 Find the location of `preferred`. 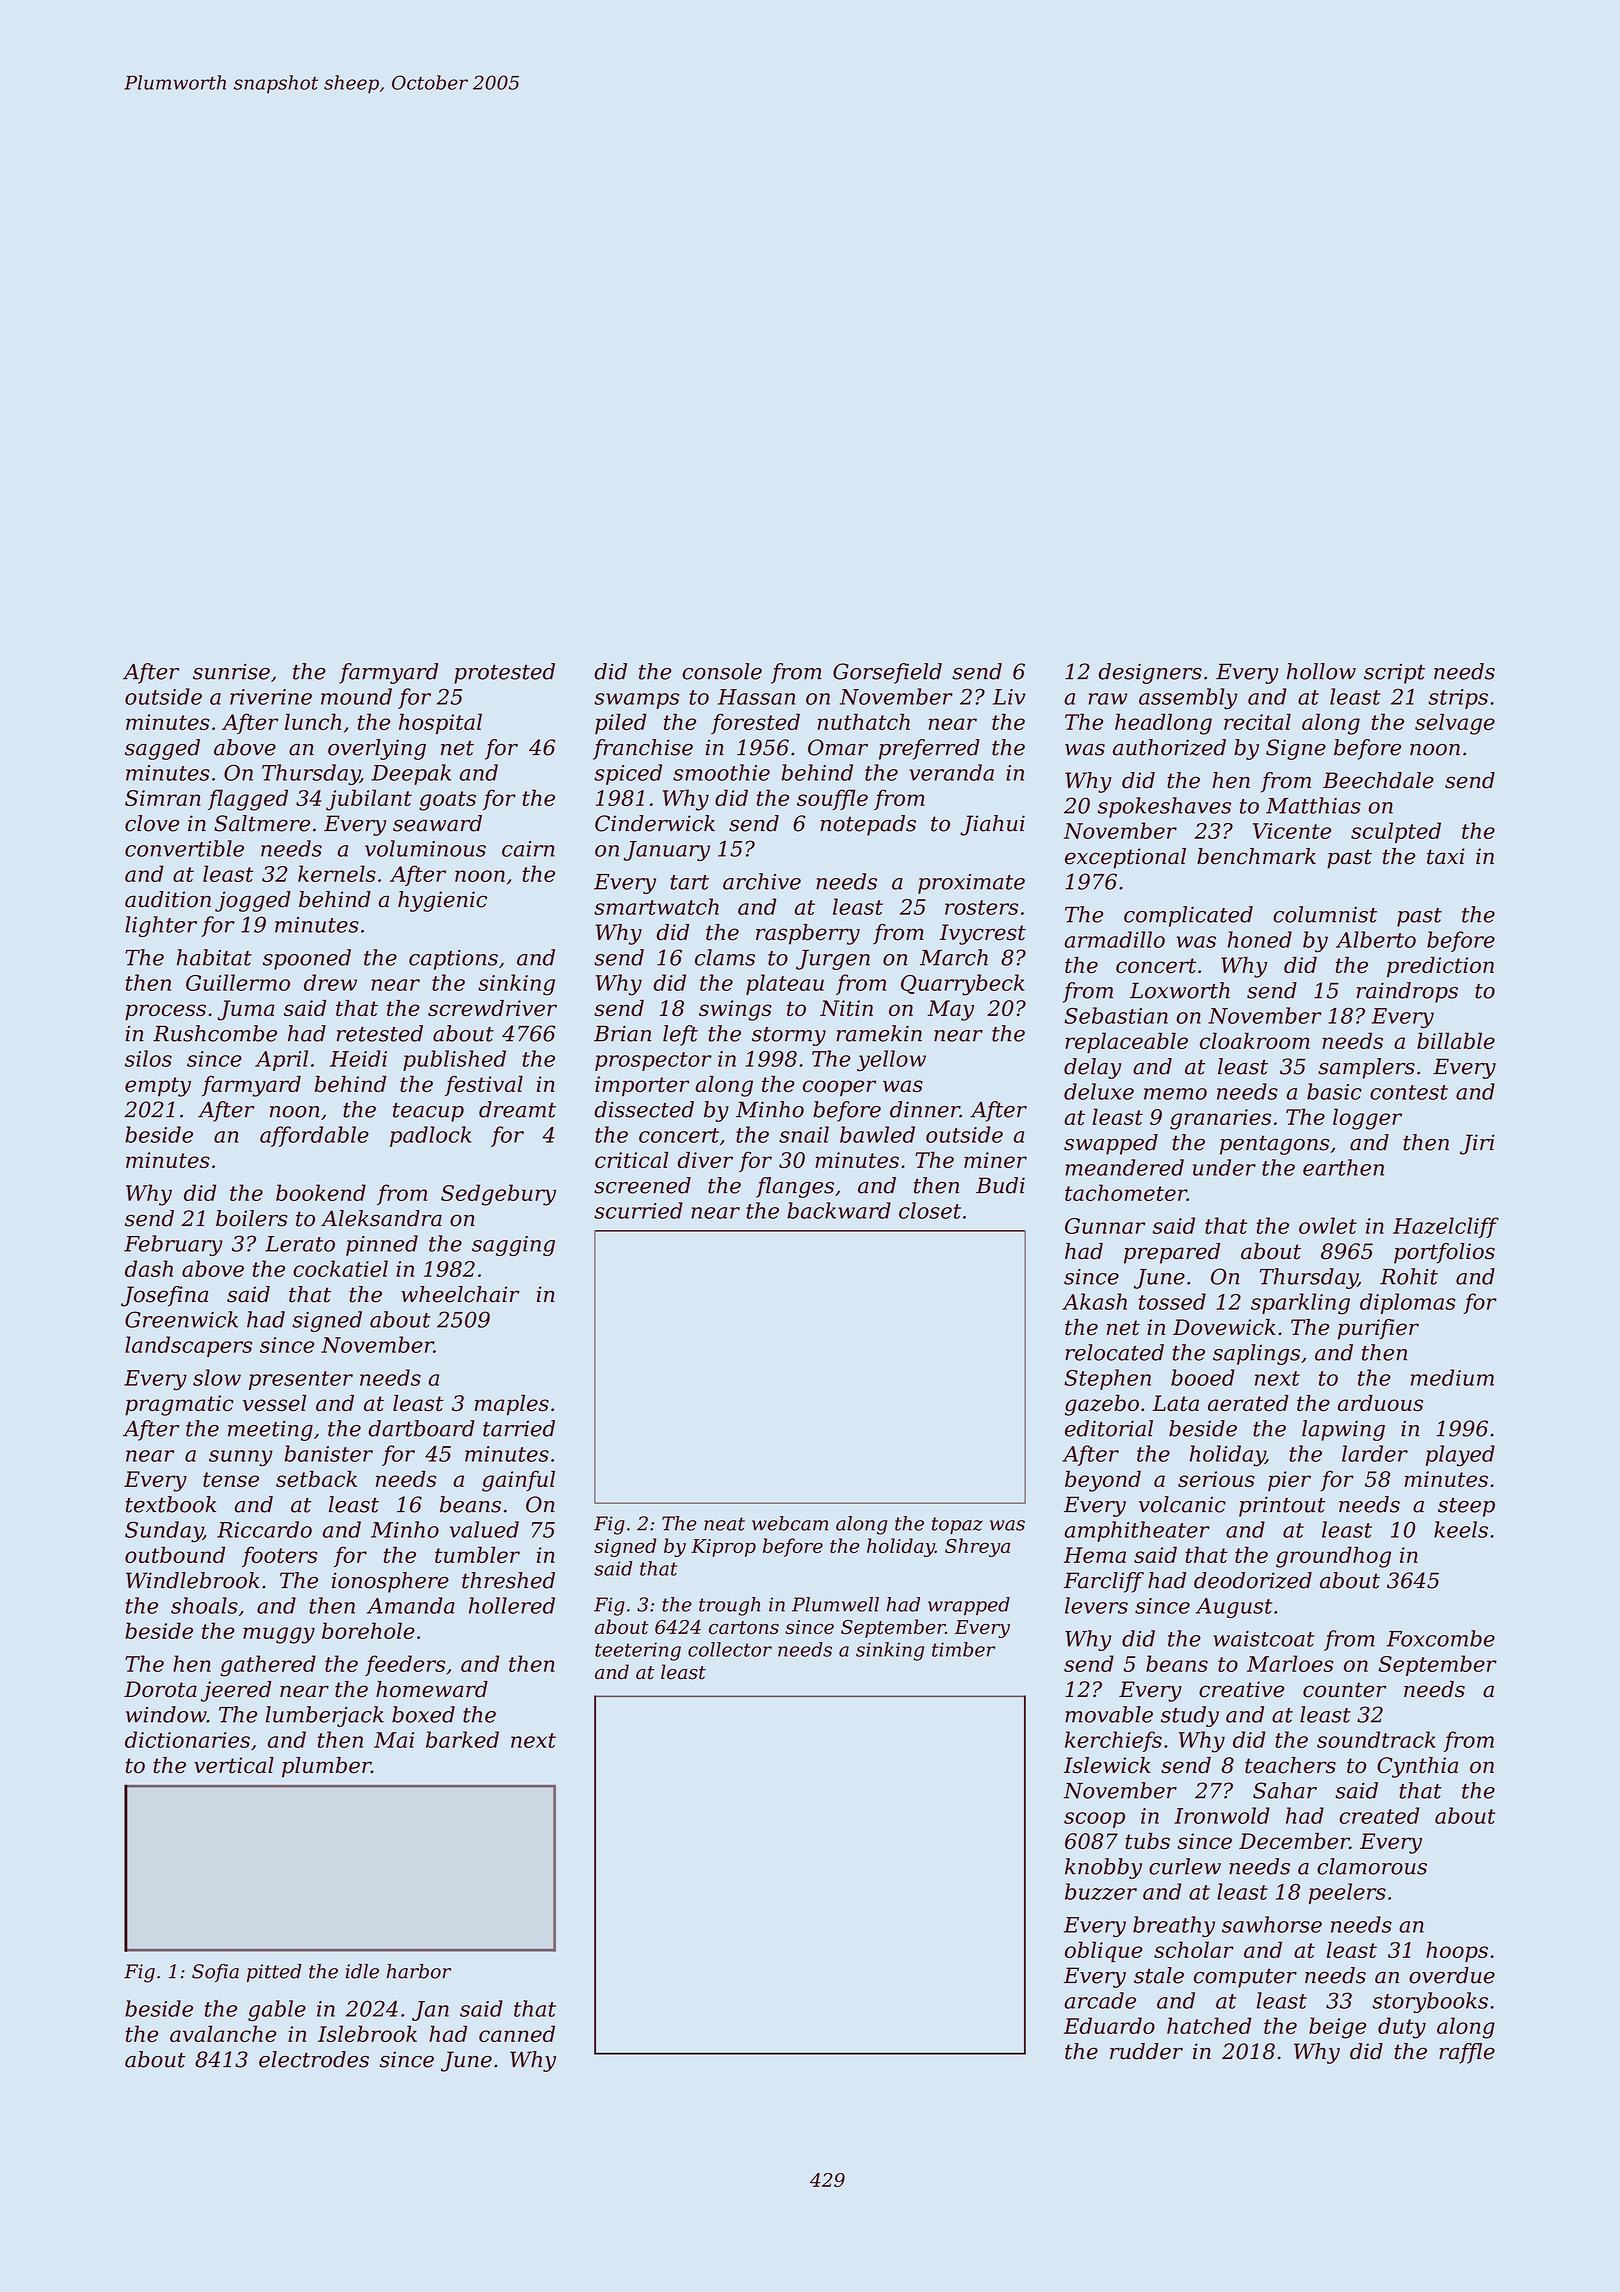

preferred is located at coordinates (929, 749).
